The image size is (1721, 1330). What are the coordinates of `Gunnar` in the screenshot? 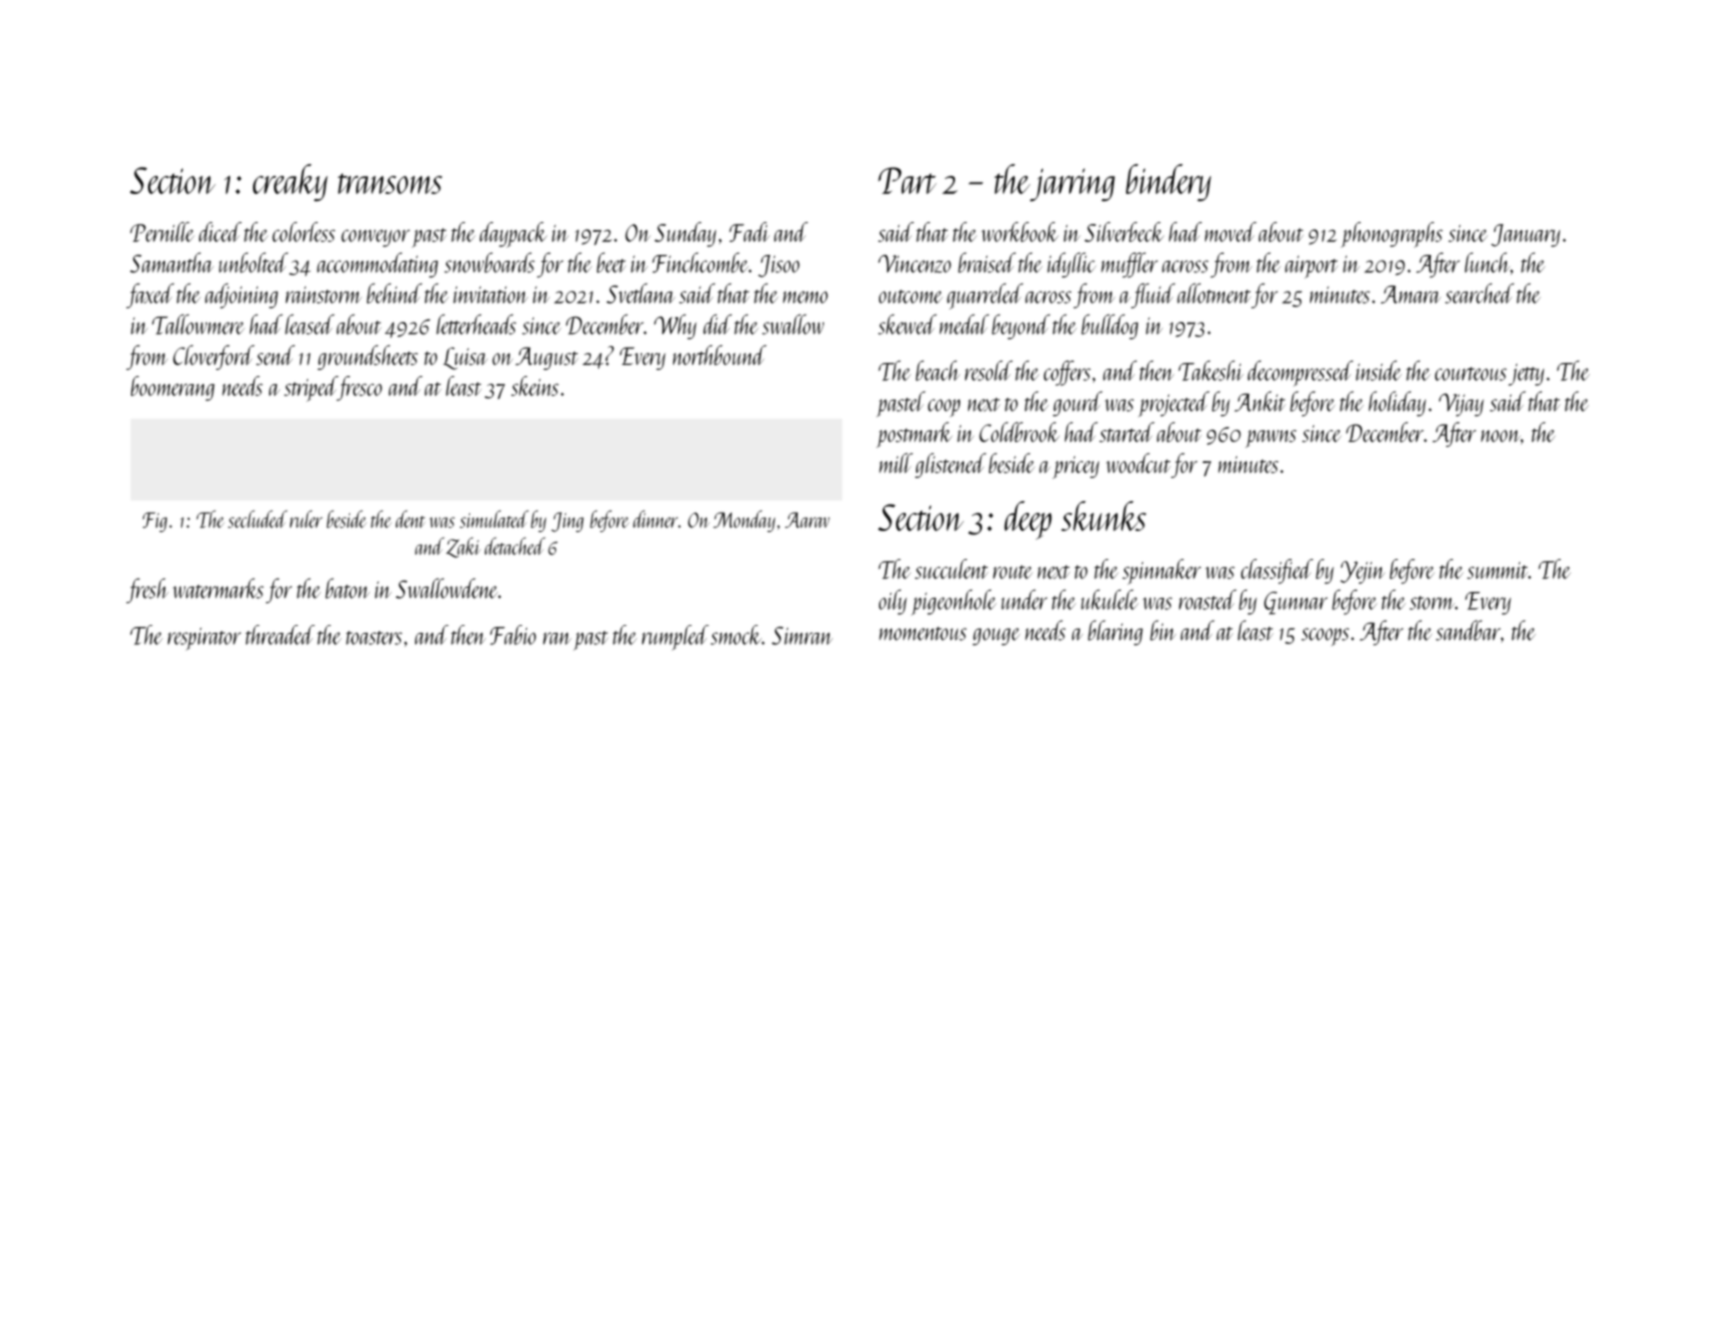 It's located at (1296, 603).
